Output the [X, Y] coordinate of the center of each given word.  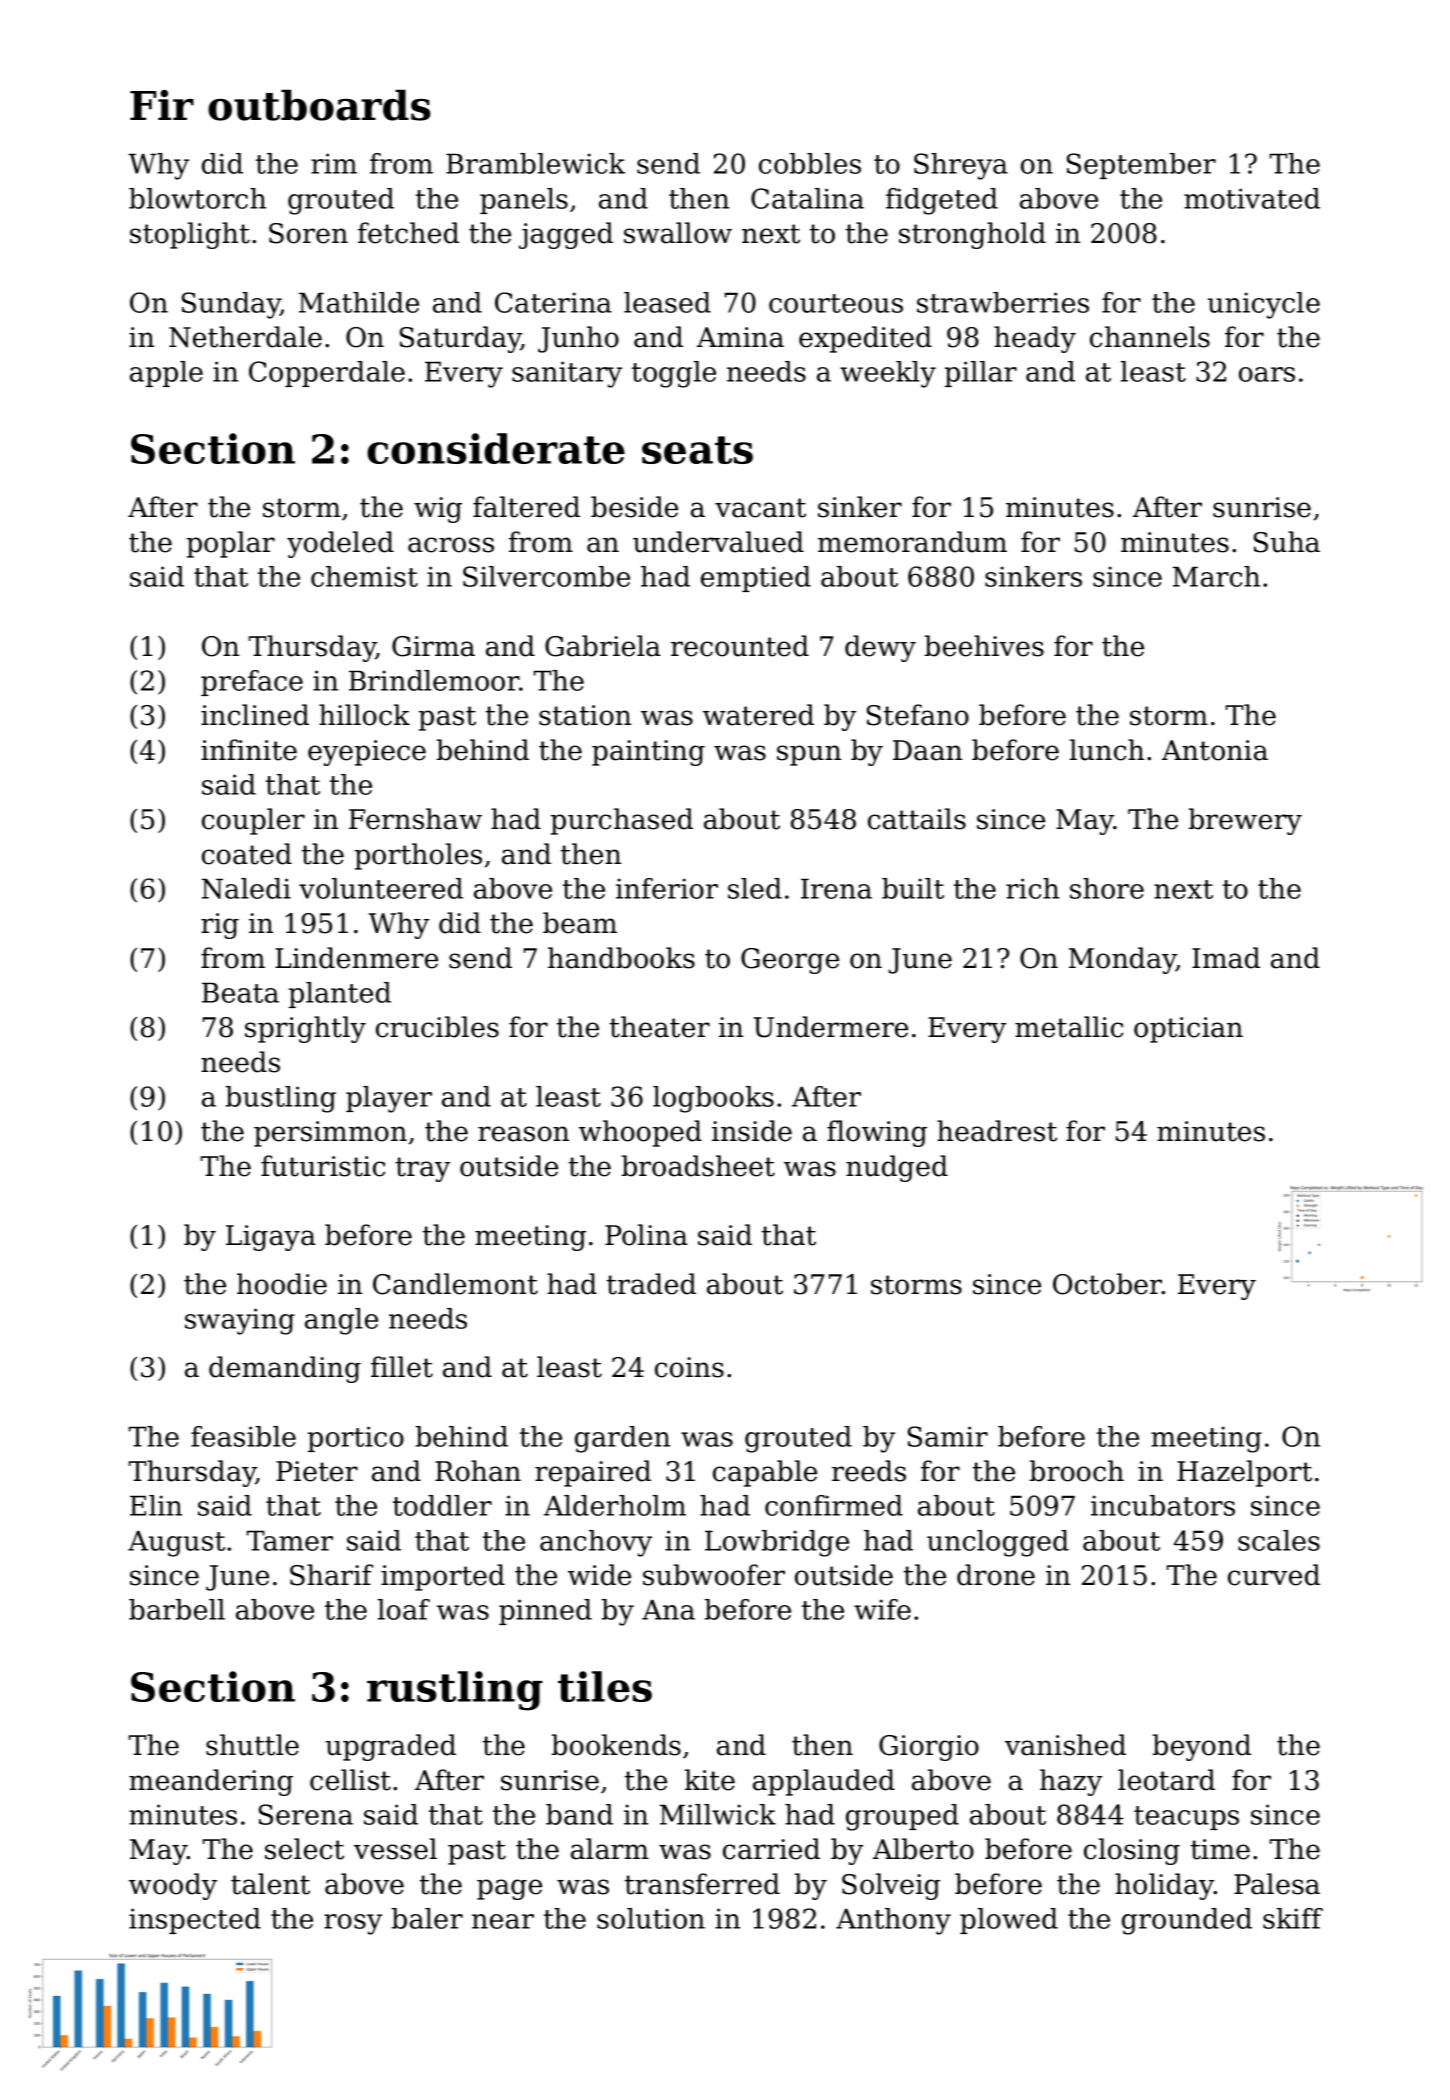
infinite [249, 750]
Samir [948, 1436]
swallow [678, 233]
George [790, 961]
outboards [319, 105]
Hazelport [1244, 1473]
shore [1107, 888]
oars [1267, 374]
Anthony [893, 1921]
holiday [1164, 1886]
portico [356, 1439]
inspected [195, 1921]
